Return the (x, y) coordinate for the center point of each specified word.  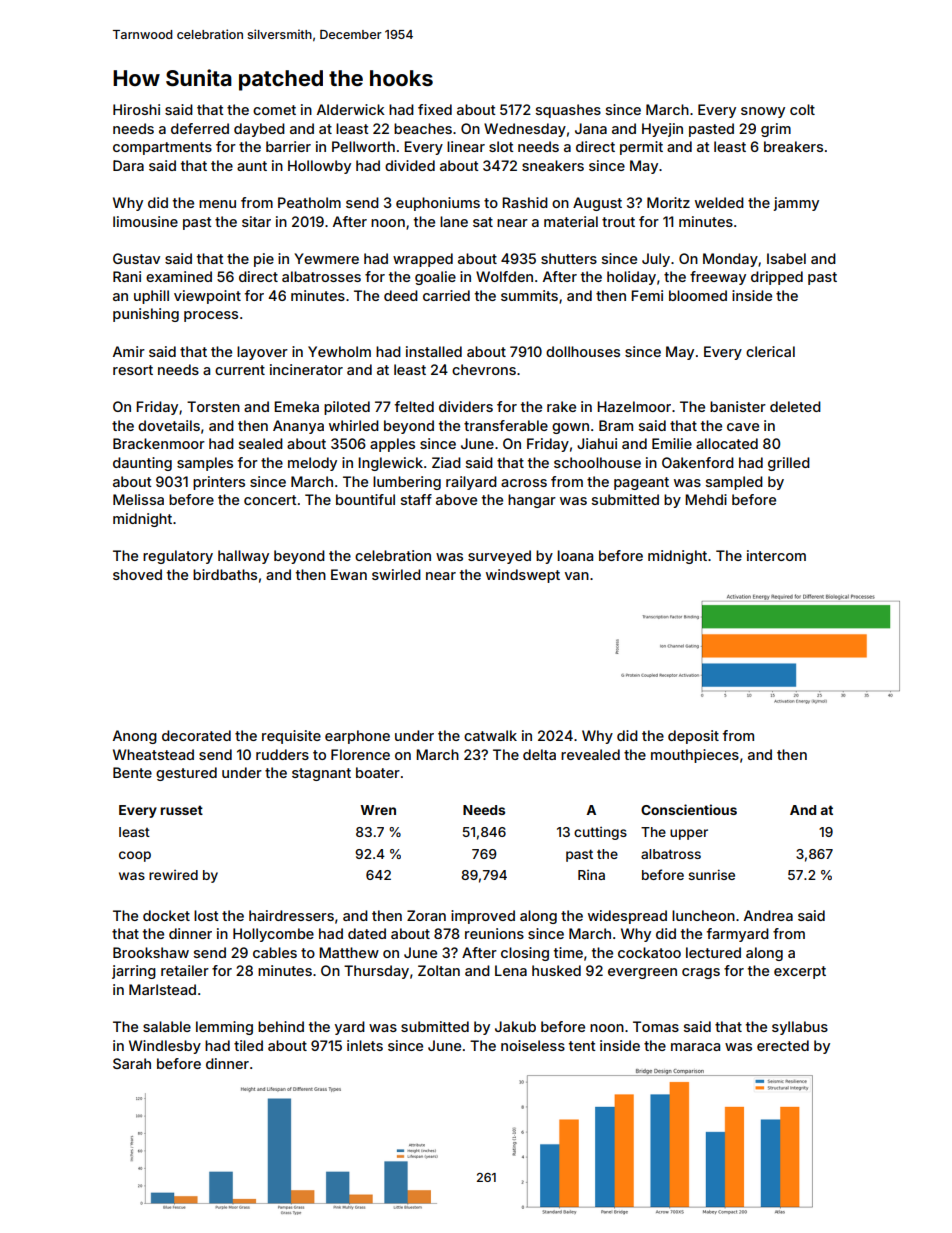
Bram (616, 425)
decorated (196, 735)
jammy (796, 204)
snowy (763, 112)
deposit (693, 737)
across (524, 483)
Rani (127, 276)
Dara (128, 165)
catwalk (490, 735)
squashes (568, 111)
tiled (248, 1045)
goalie (435, 278)
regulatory (178, 557)
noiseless (533, 1045)
